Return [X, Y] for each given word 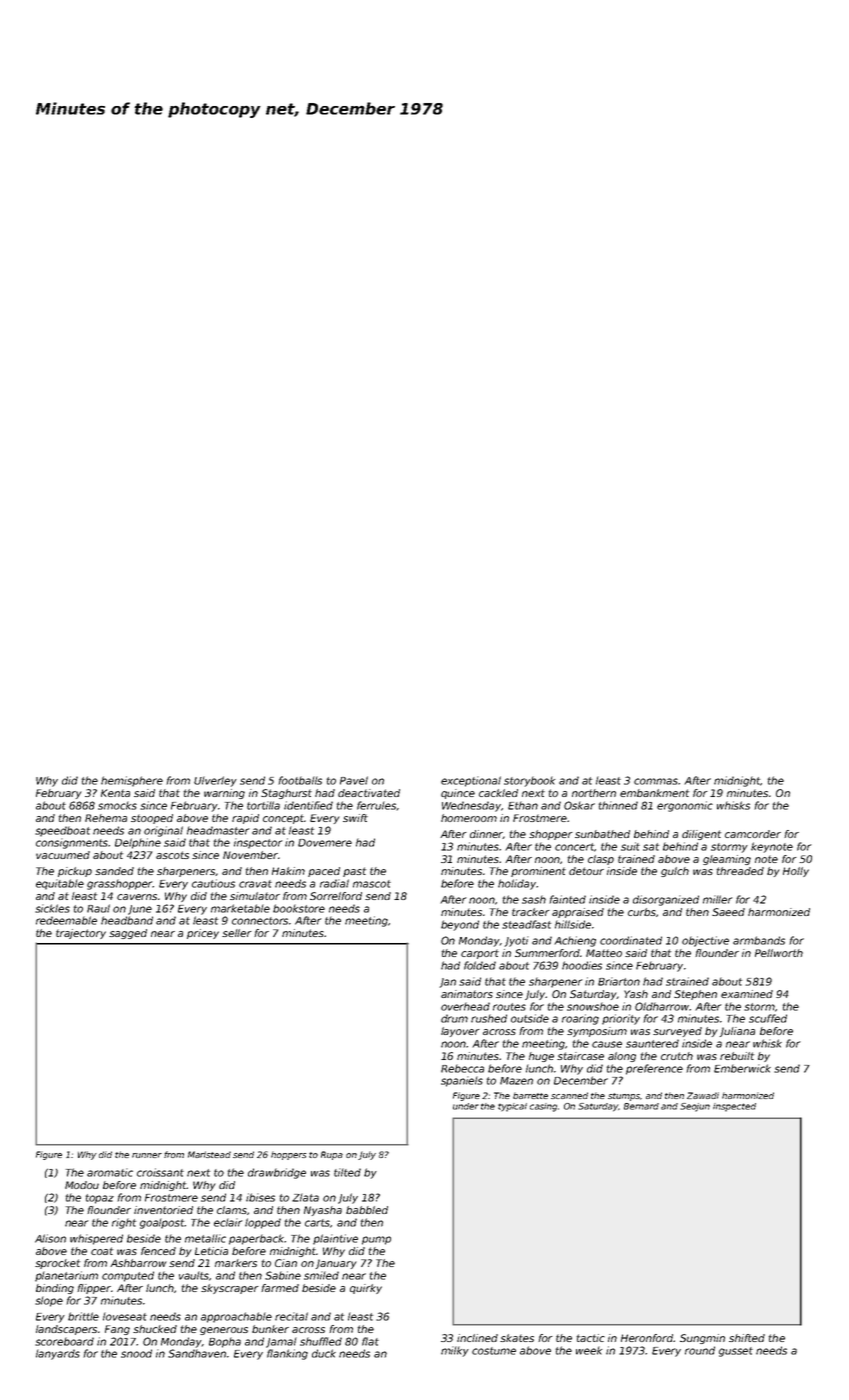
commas [656, 781]
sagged [128, 934]
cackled [498, 793]
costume [494, 1351]
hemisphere [132, 781]
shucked [155, 1329]
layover [460, 1032]
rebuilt [737, 1056]
